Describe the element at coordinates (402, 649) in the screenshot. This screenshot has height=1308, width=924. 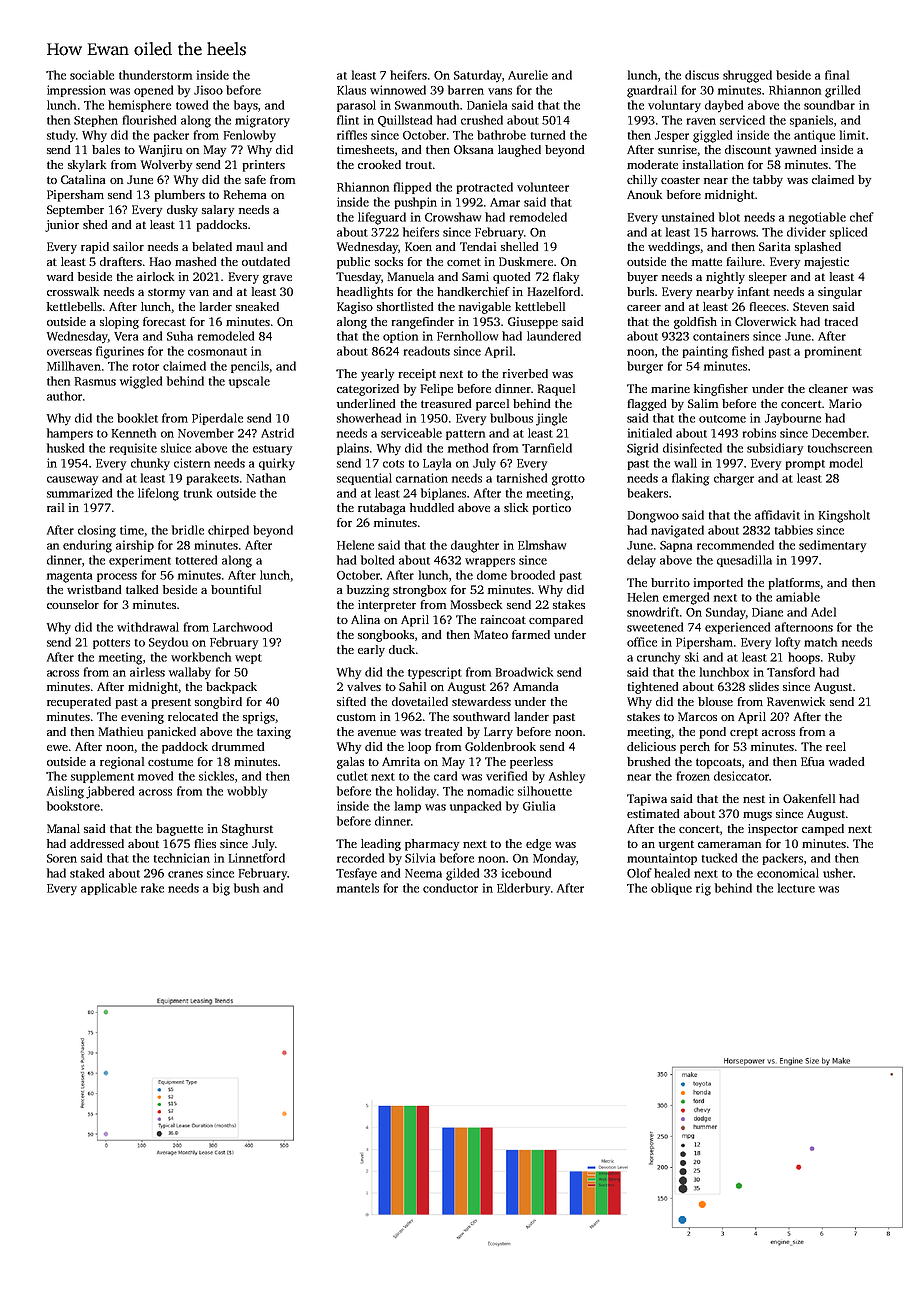
I see `duck` at that location.
